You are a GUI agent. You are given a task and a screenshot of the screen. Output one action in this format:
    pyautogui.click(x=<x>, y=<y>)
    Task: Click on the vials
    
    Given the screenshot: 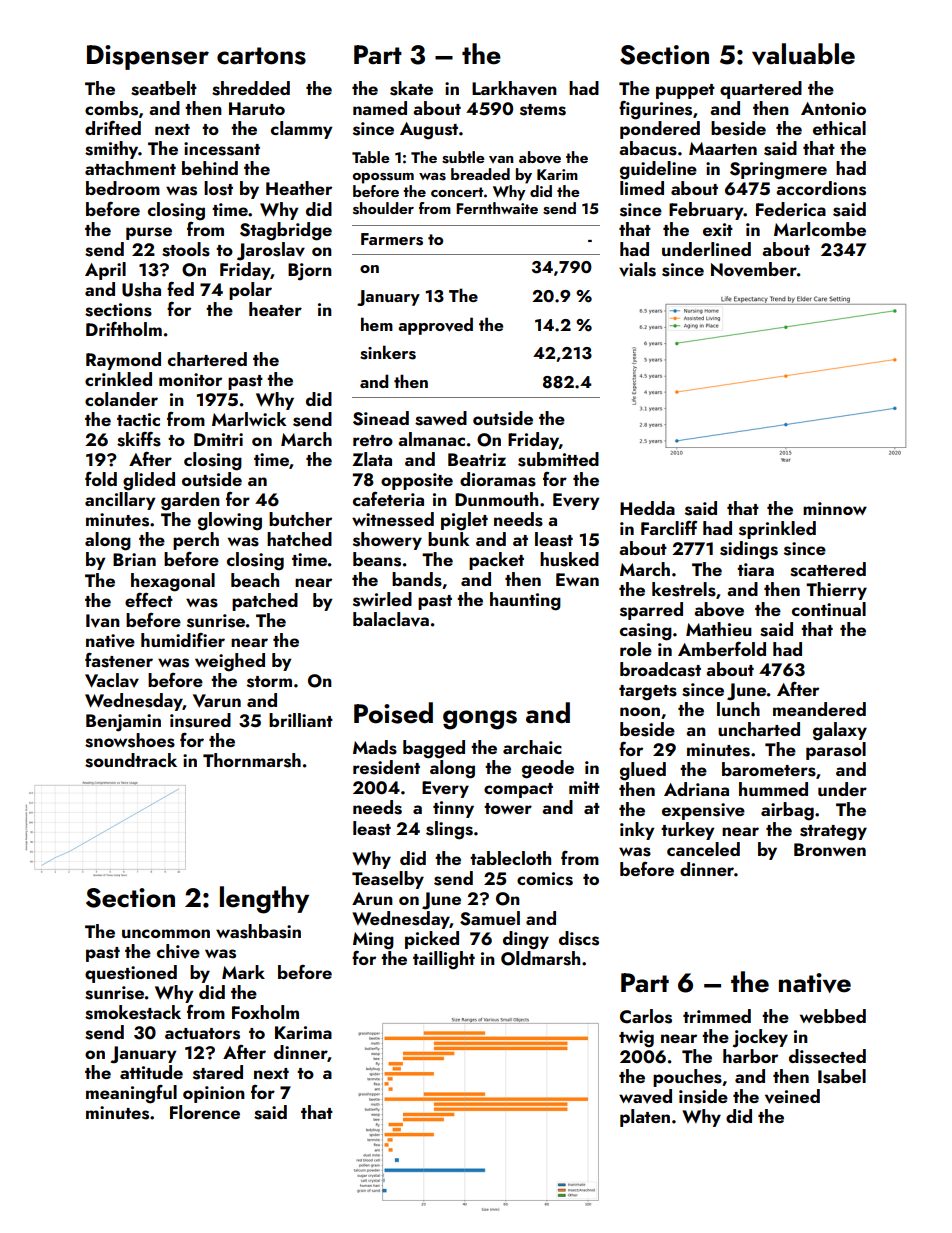 What is the action you would take?
    pyautogui.click(x=637, y=269)
